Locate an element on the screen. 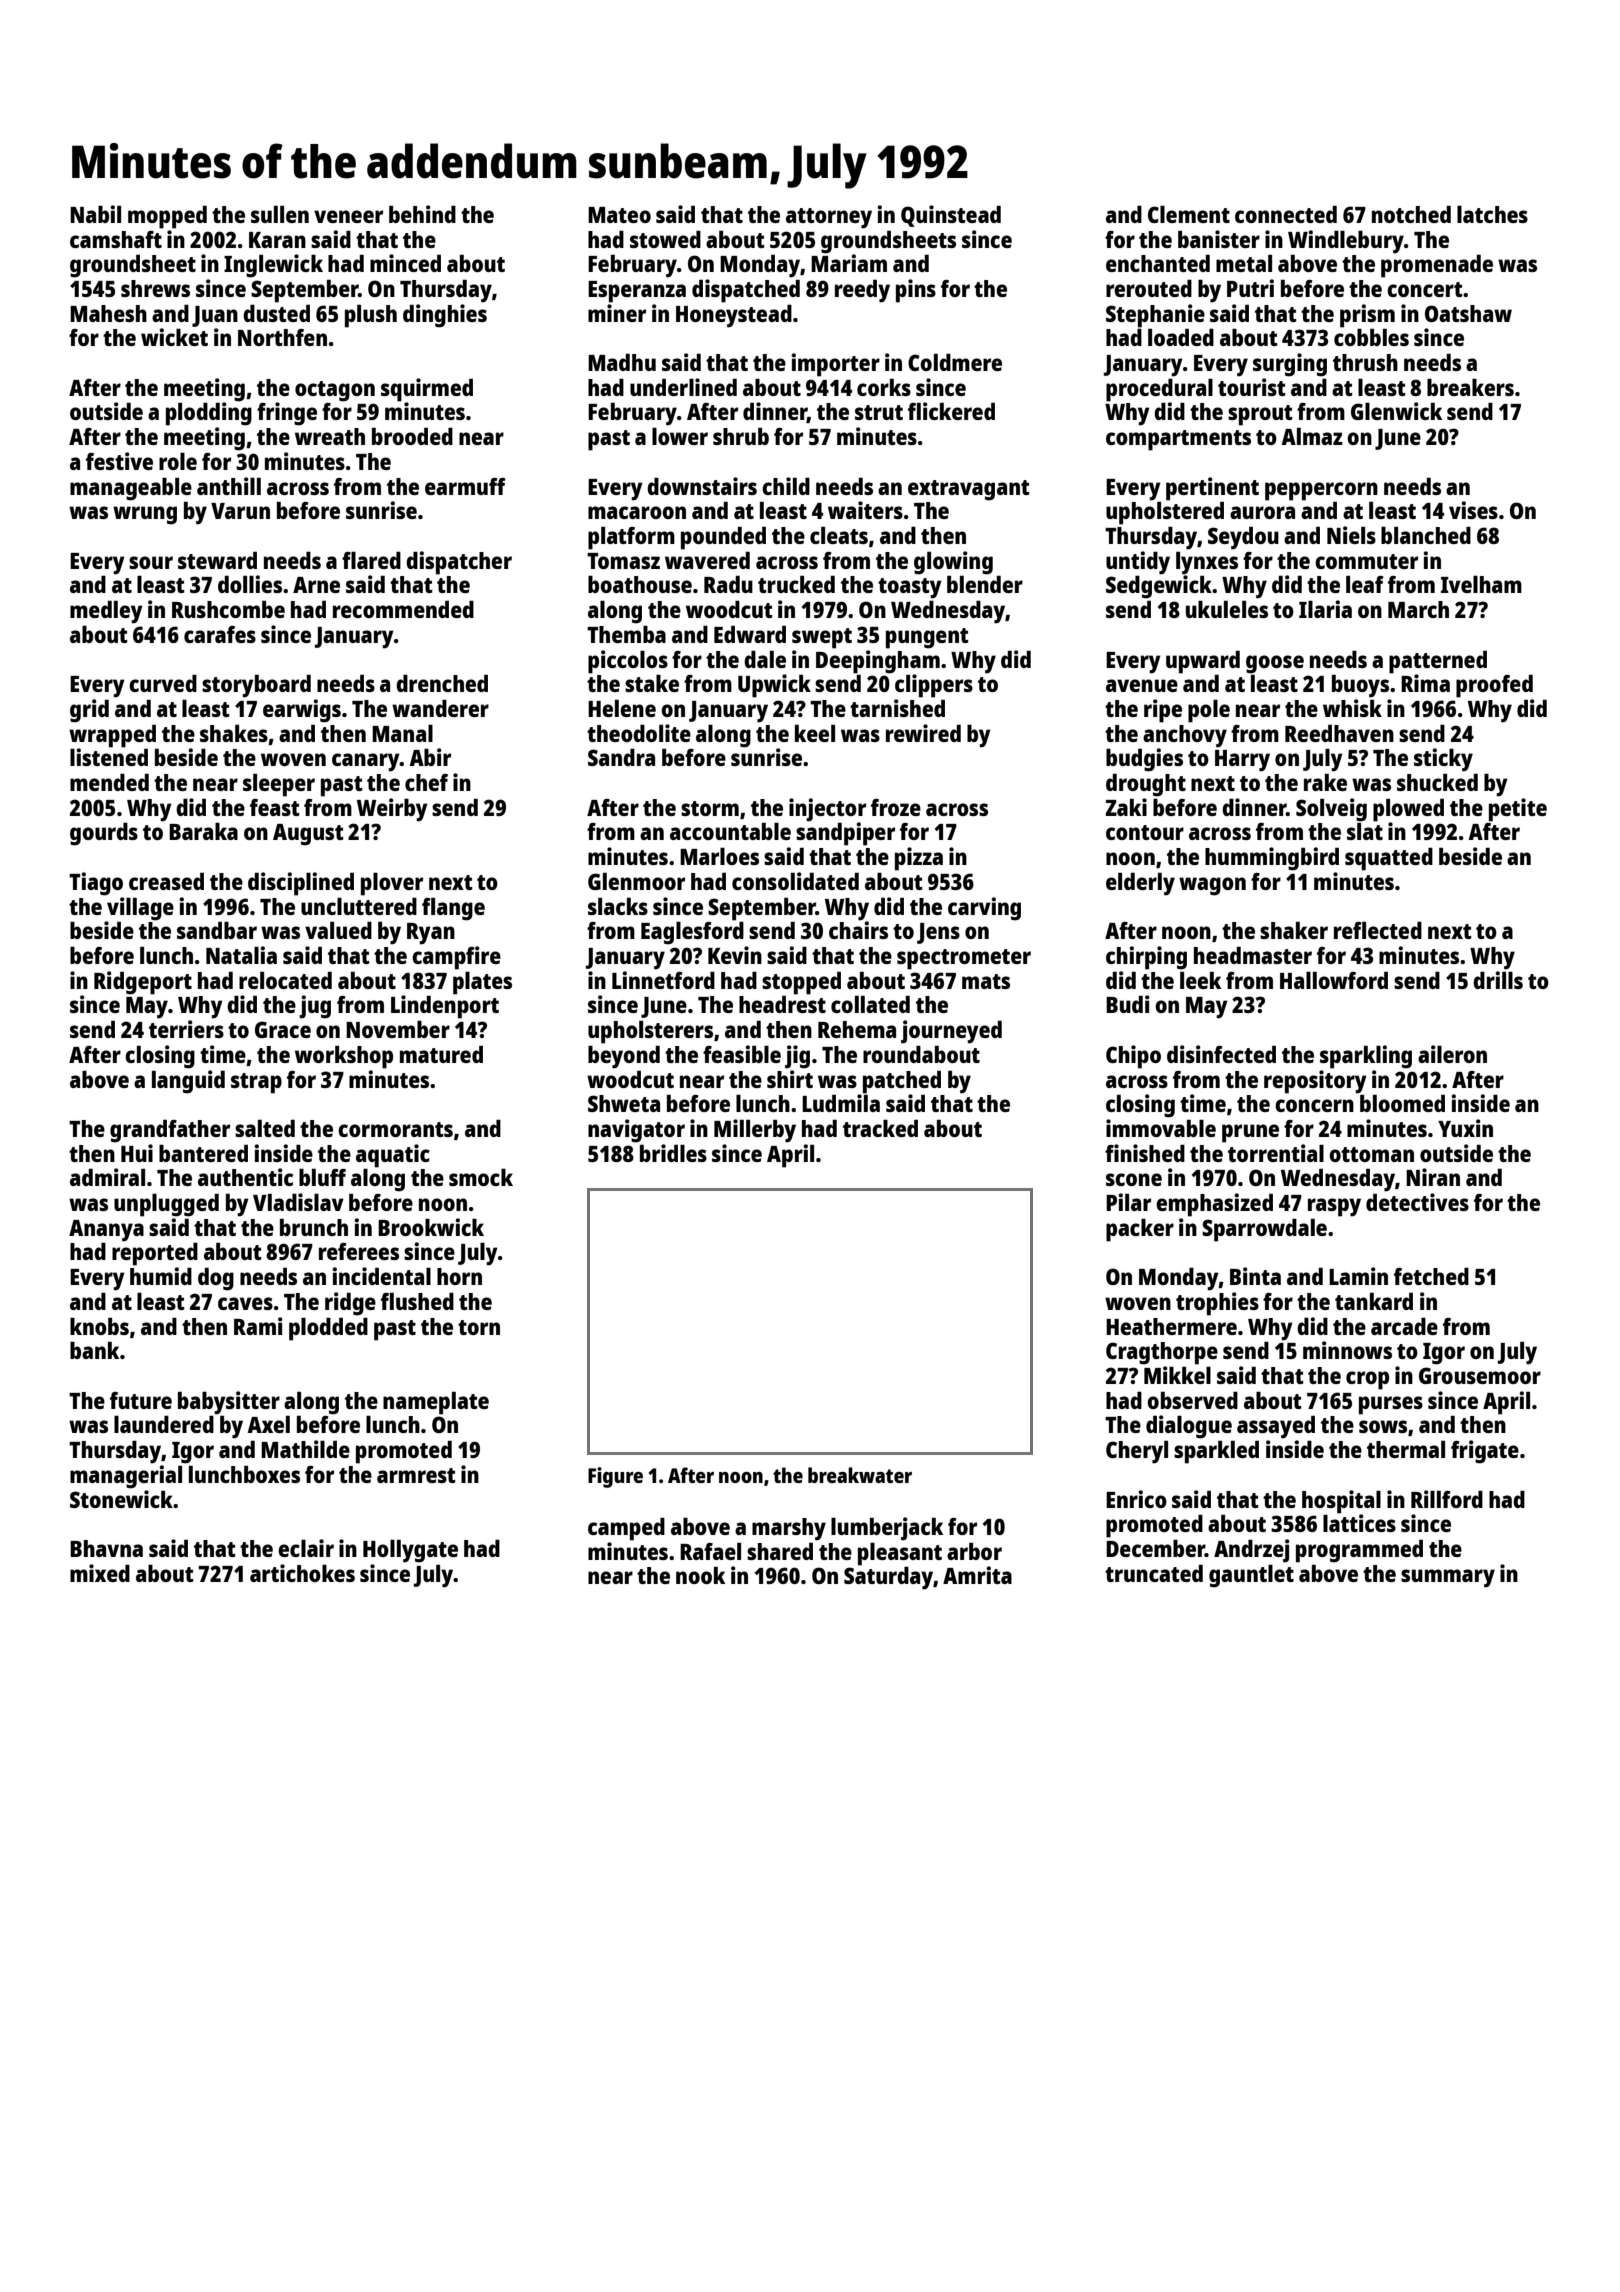 Image resolution: width=1620 pixels, height=2292 pixels. tracked is located at coordinates (880, 1128).
